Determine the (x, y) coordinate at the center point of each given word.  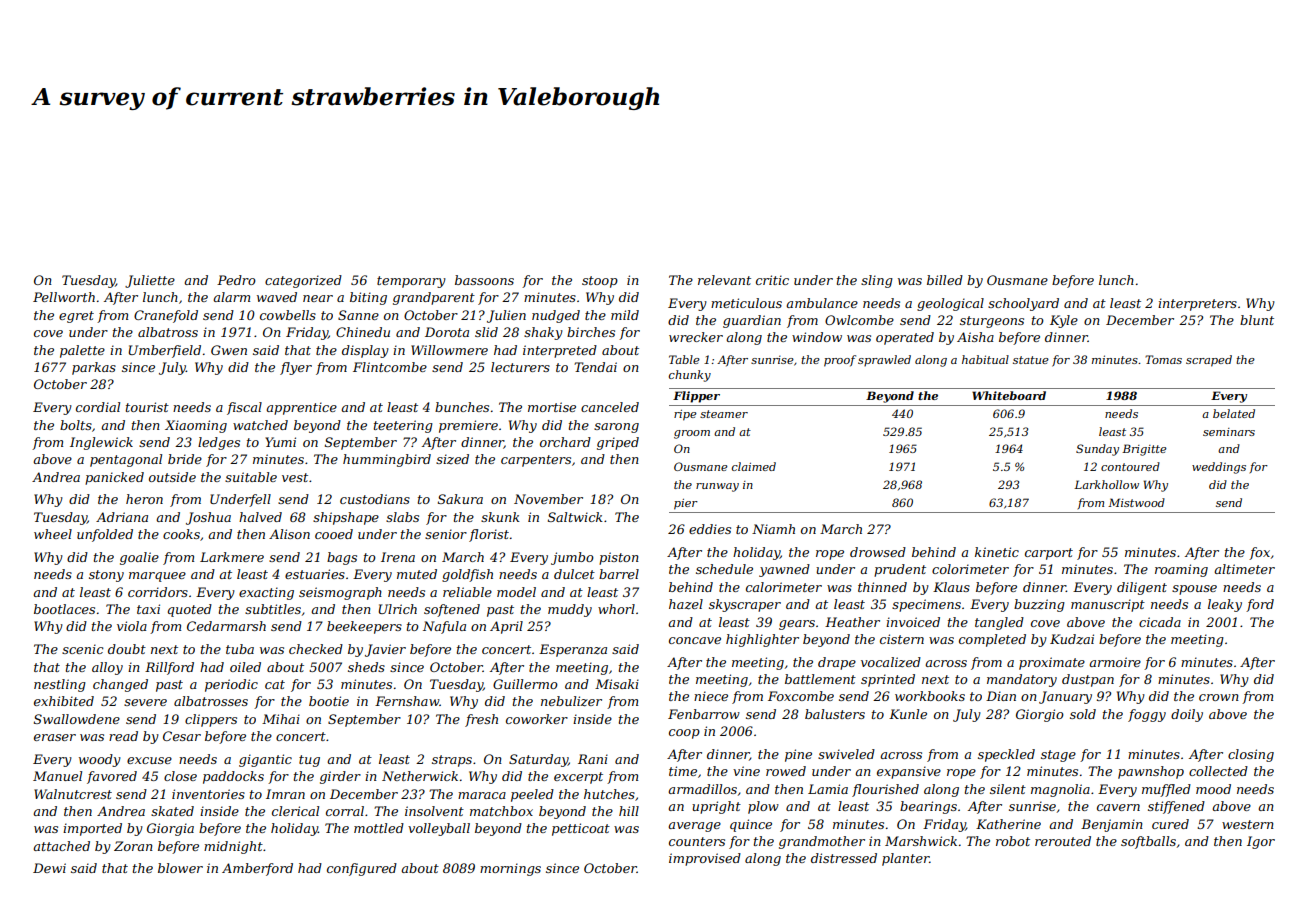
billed (945, 280)
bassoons (484, 280)
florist (489, 535)
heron (144, 499)
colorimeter (970, 569)
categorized (303, 281)
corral (345, 811)
